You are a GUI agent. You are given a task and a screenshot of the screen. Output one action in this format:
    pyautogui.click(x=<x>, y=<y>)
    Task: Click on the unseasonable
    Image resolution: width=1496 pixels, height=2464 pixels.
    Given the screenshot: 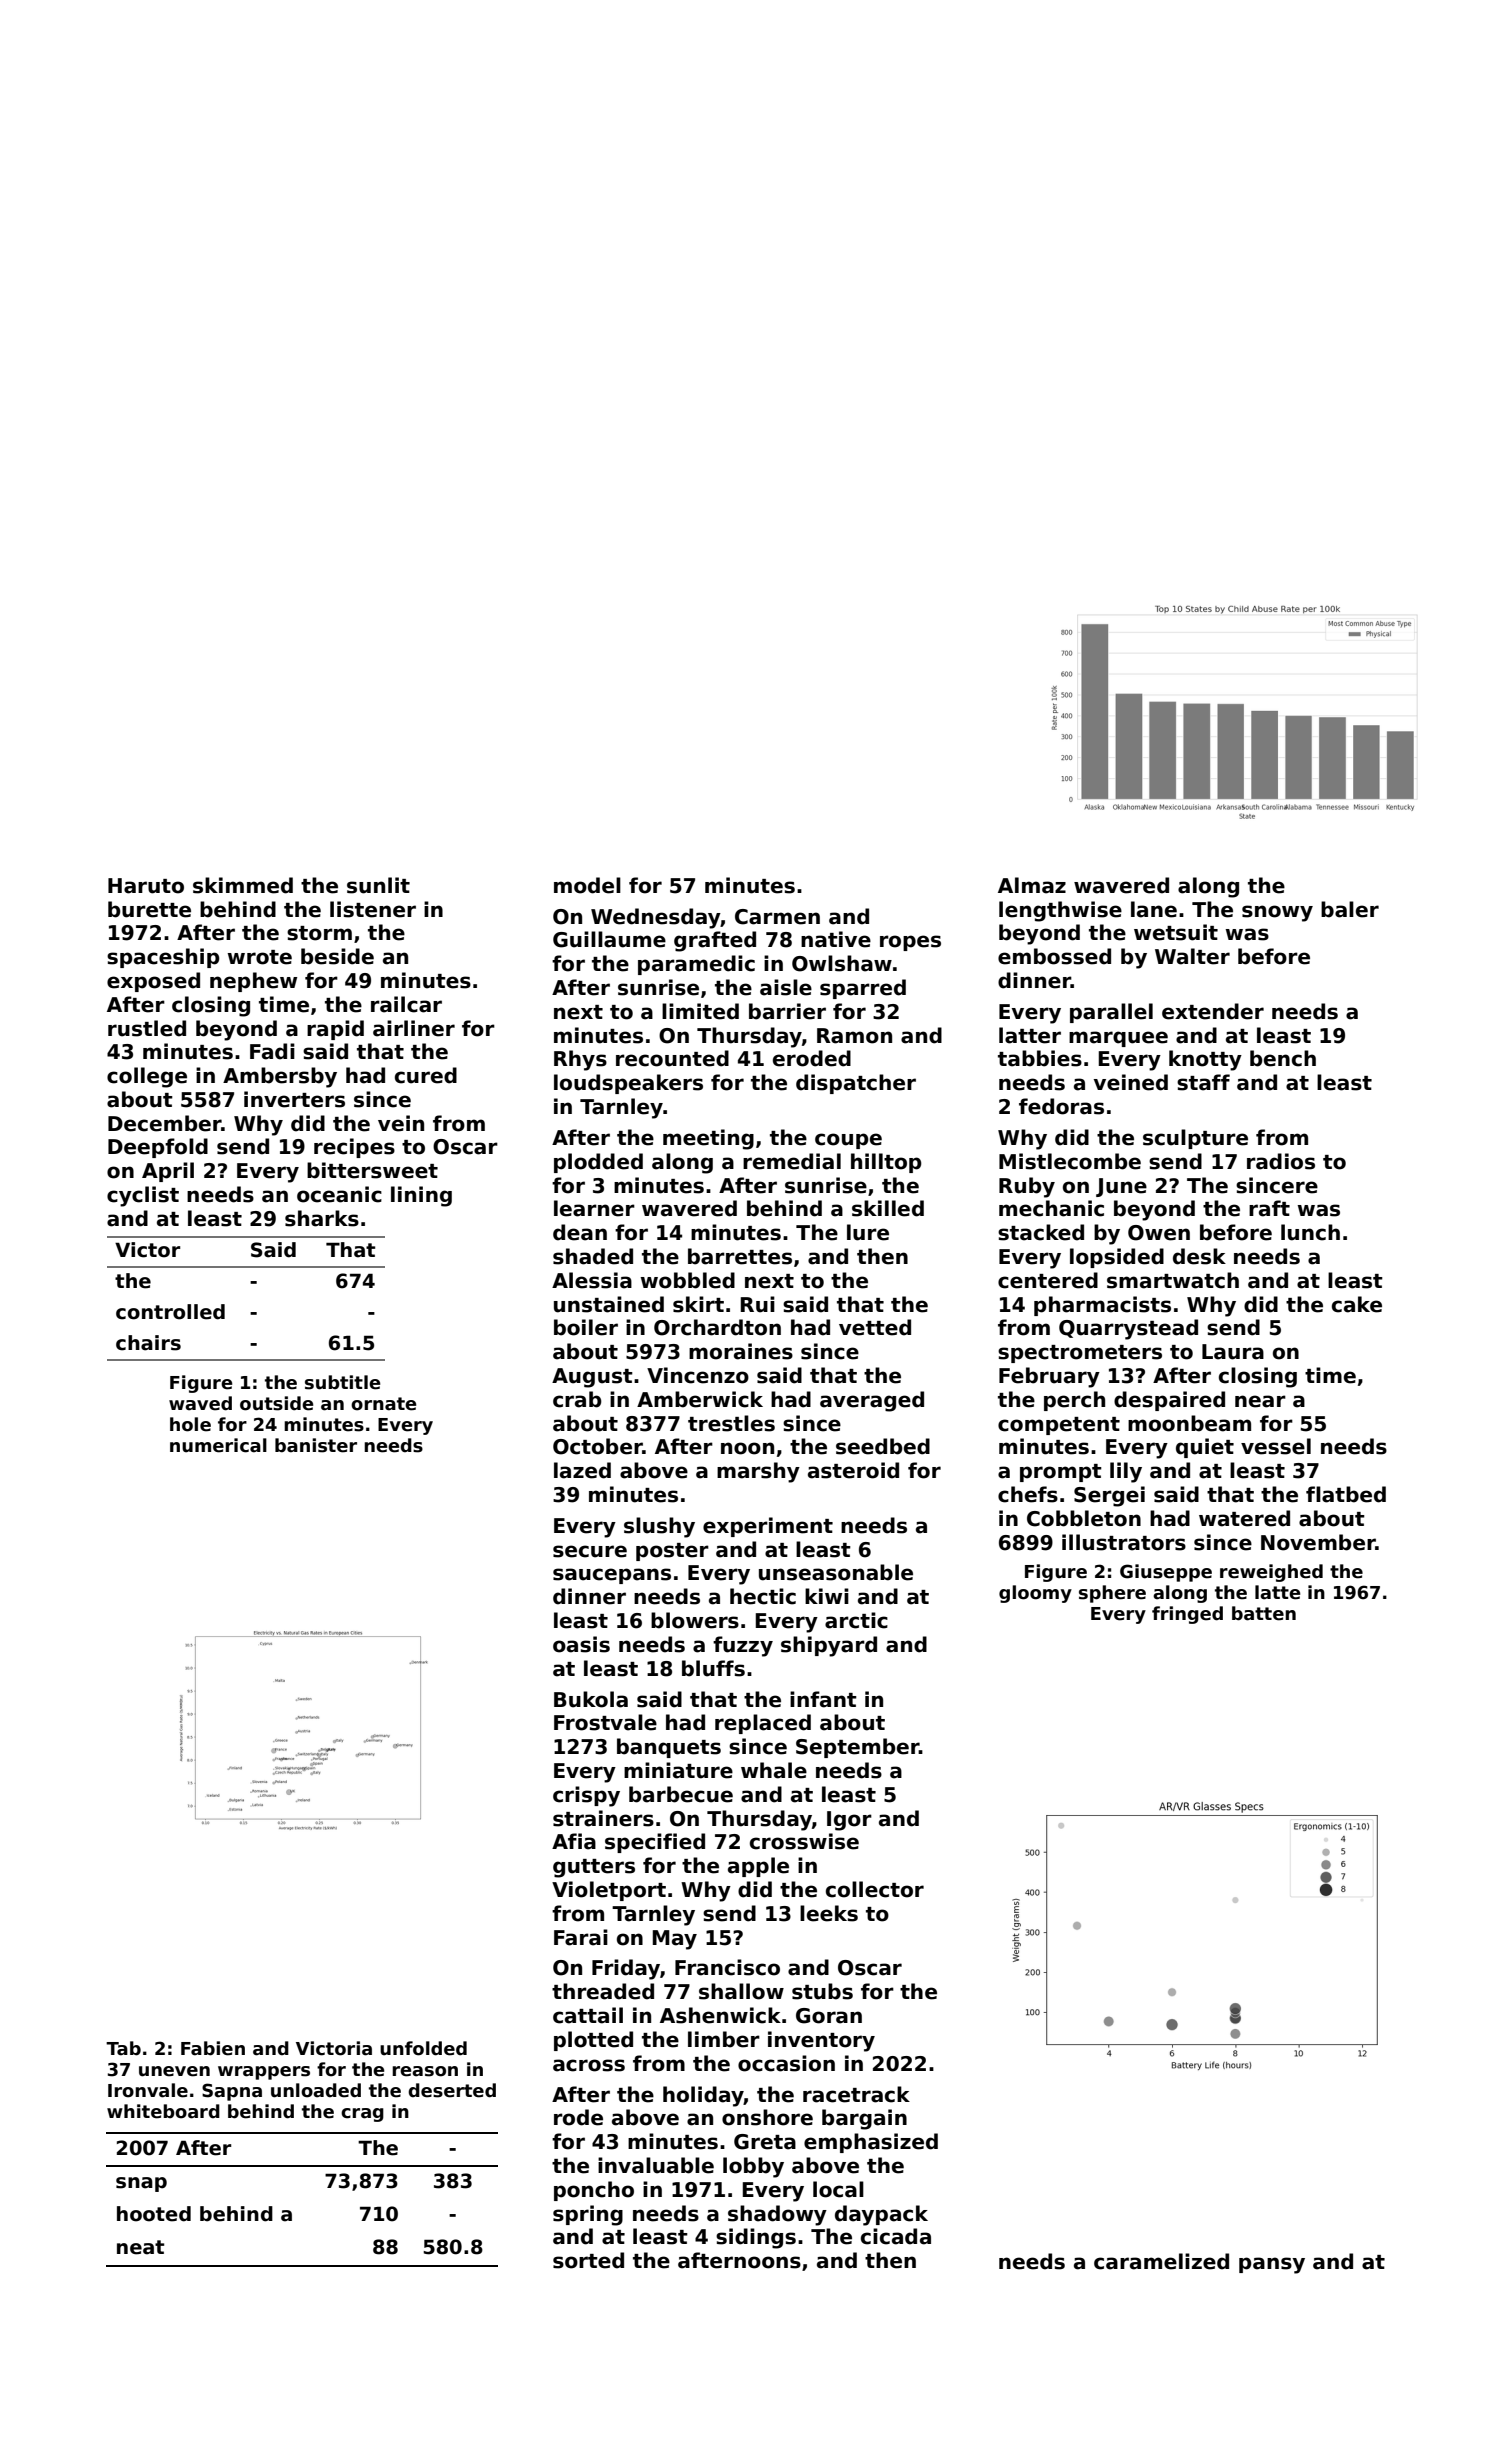 What is the action you would take?
    pyautogui.click(x=836, y=1572)
